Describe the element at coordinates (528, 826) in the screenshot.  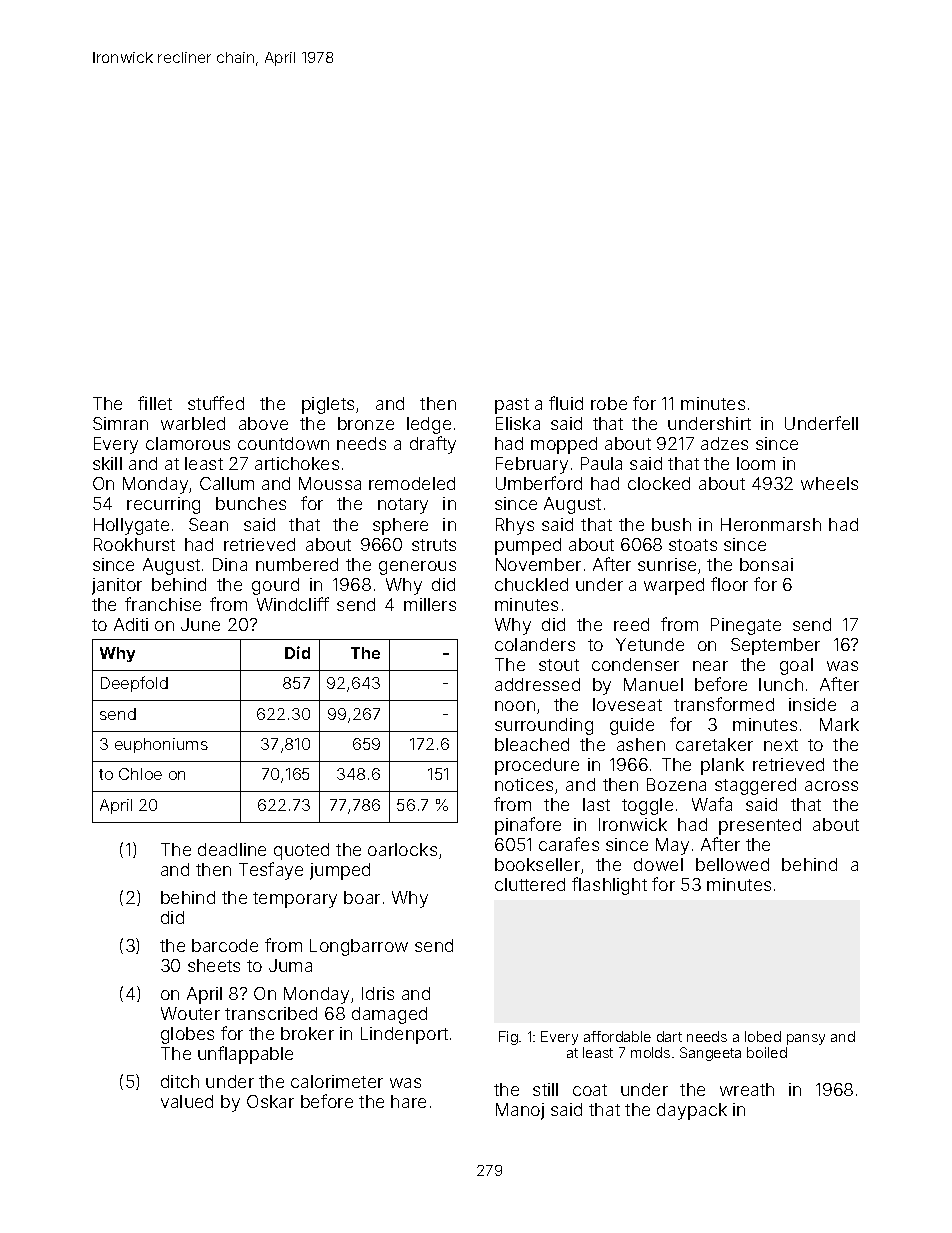
I see `pinafore` at that location.
